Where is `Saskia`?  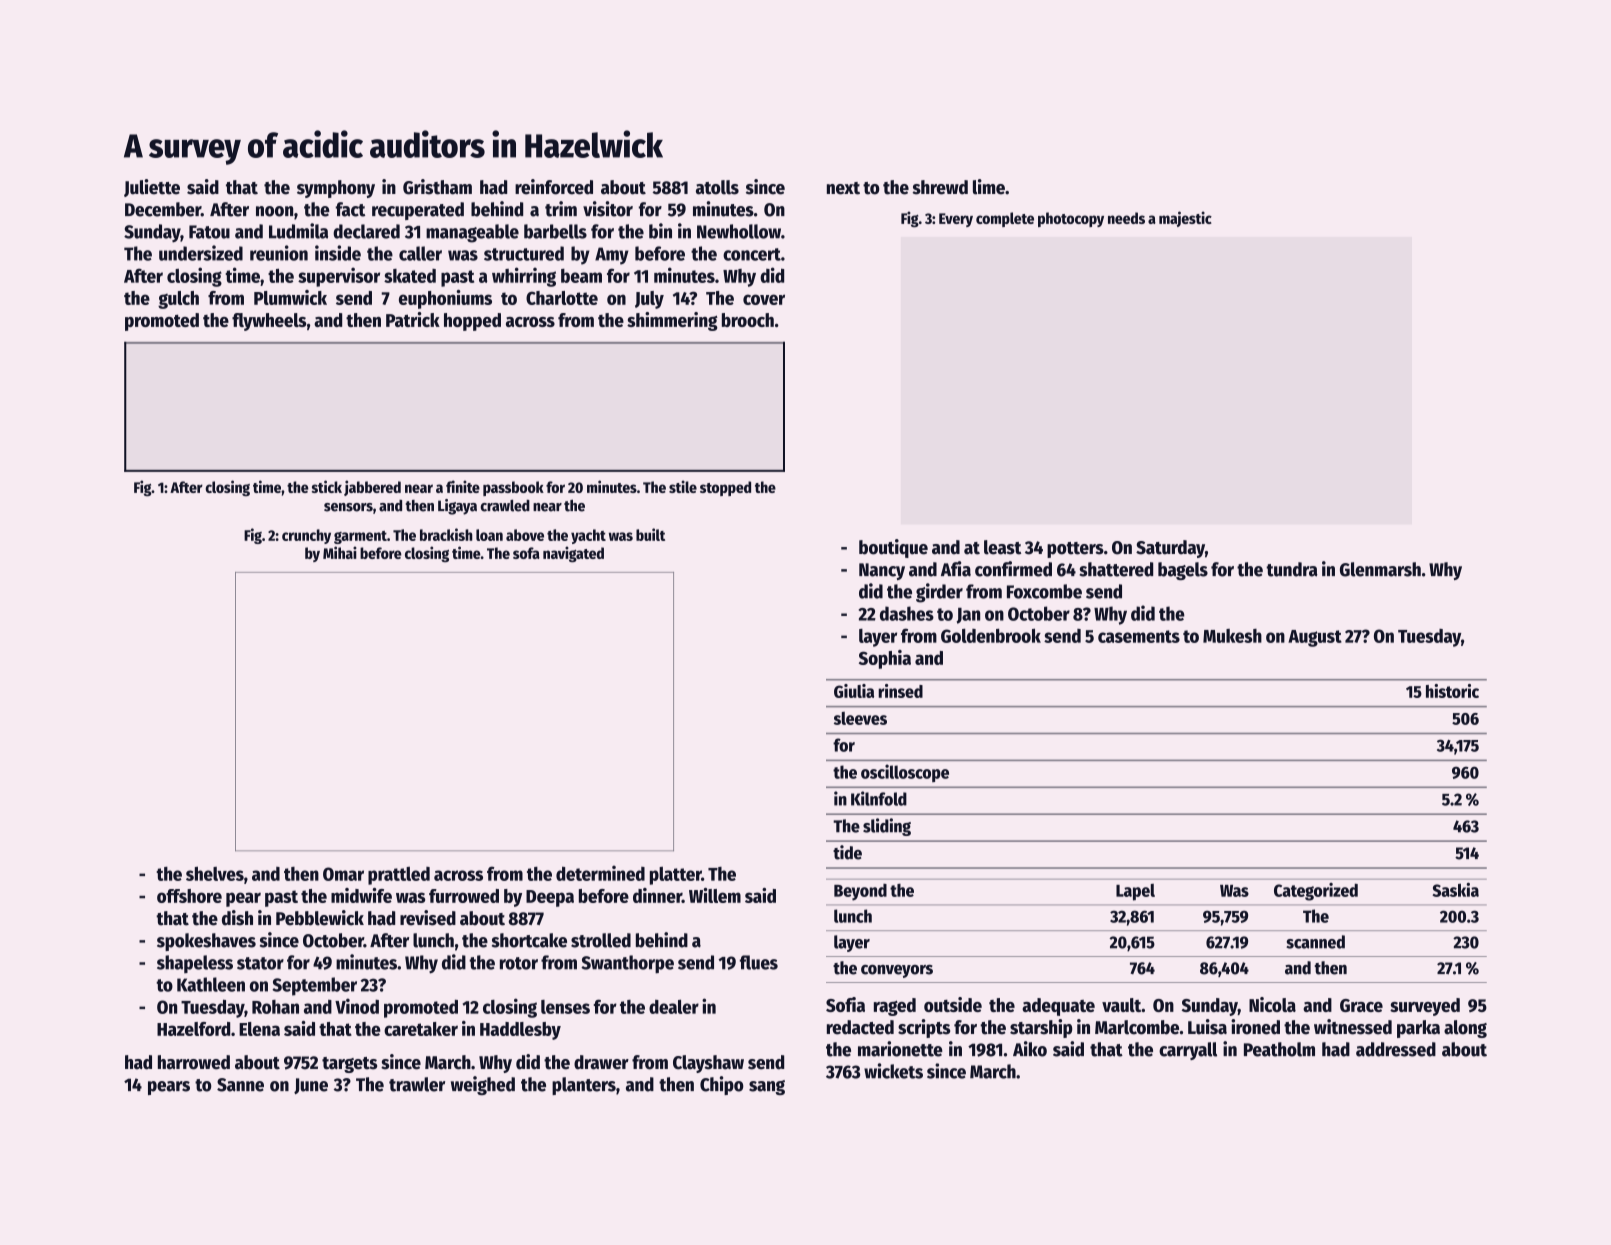
Saskia is located at coordinates (1455, 890).
